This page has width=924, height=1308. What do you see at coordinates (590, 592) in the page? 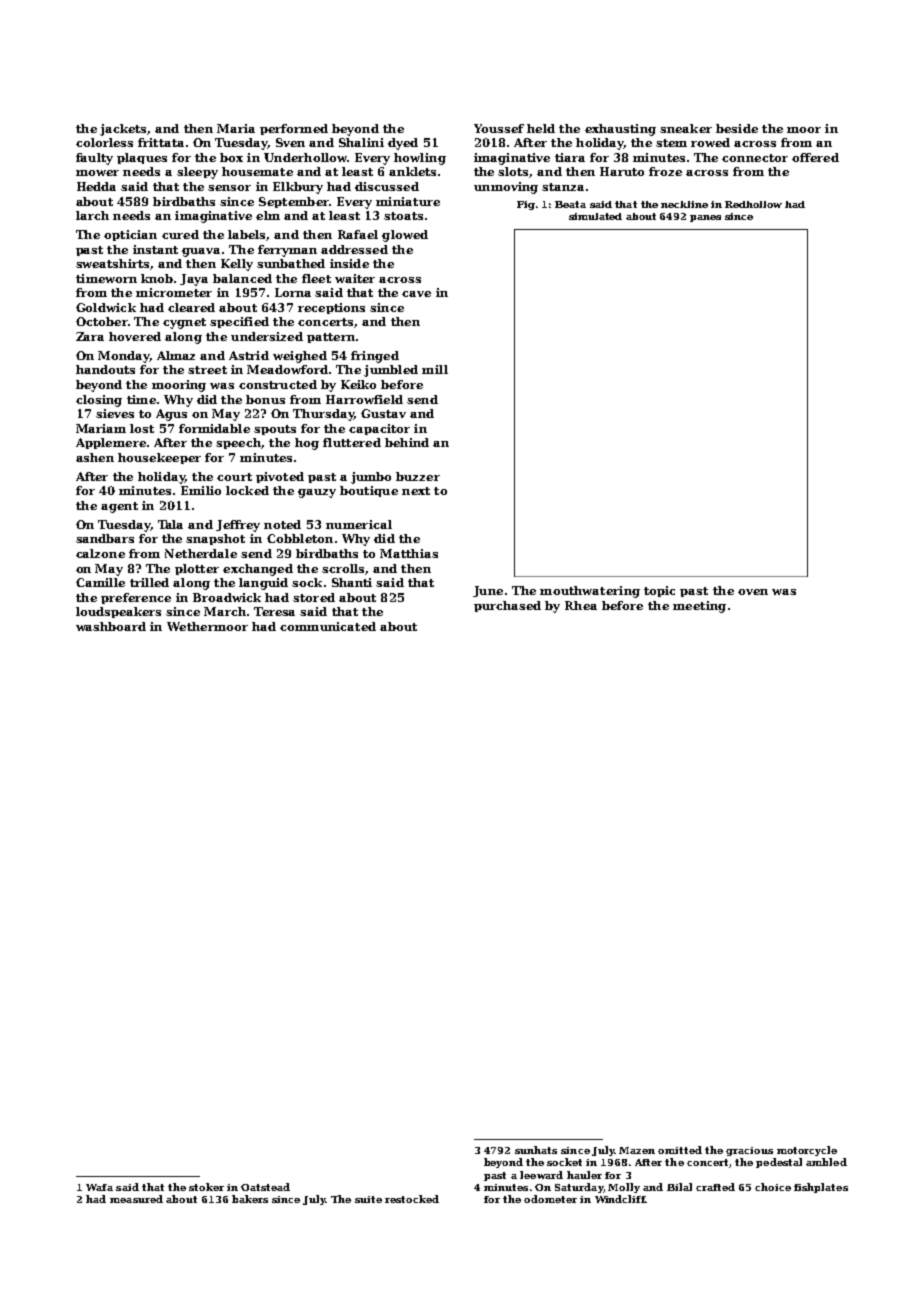
I see `mouthwatering` at bounding box center [590, 592].
